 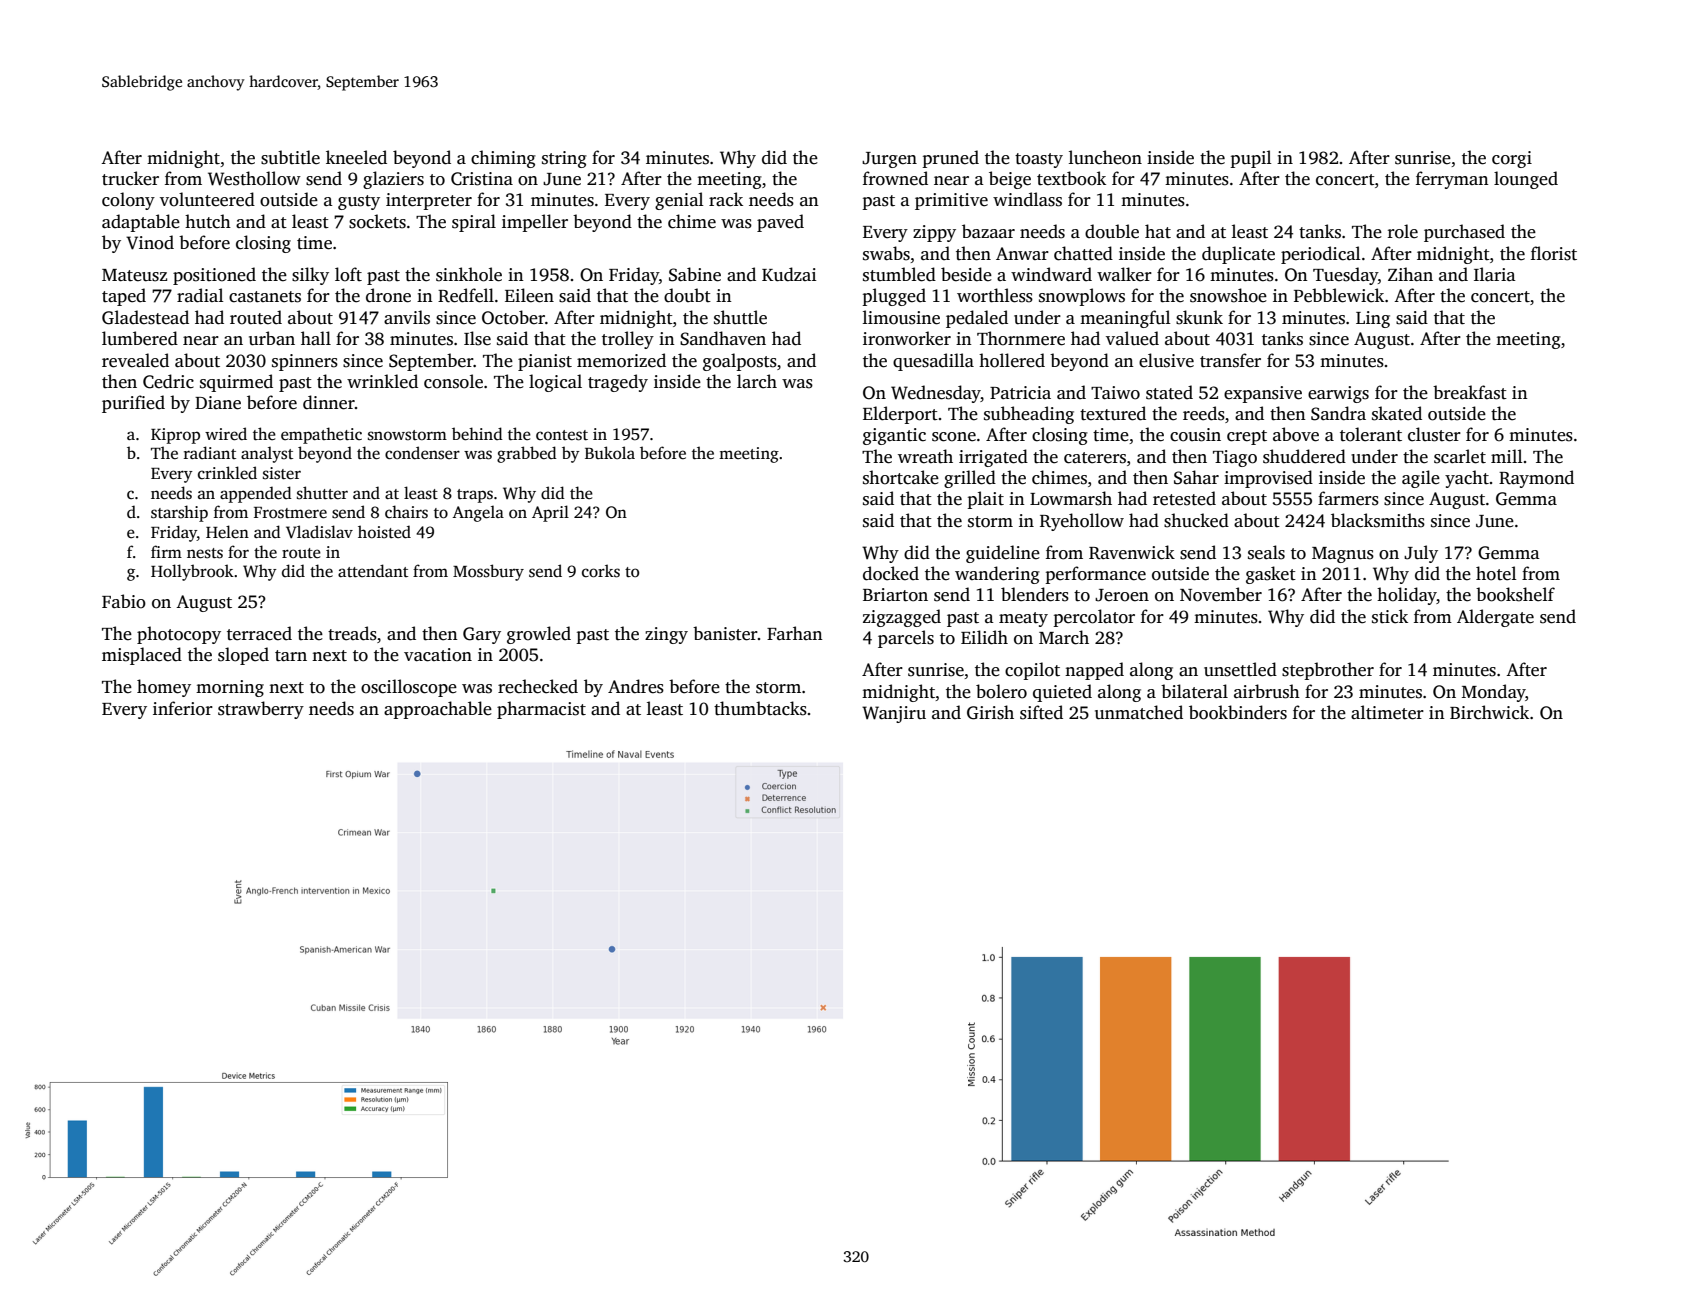 I want to click on vacation, so click(x=438, y=655).
